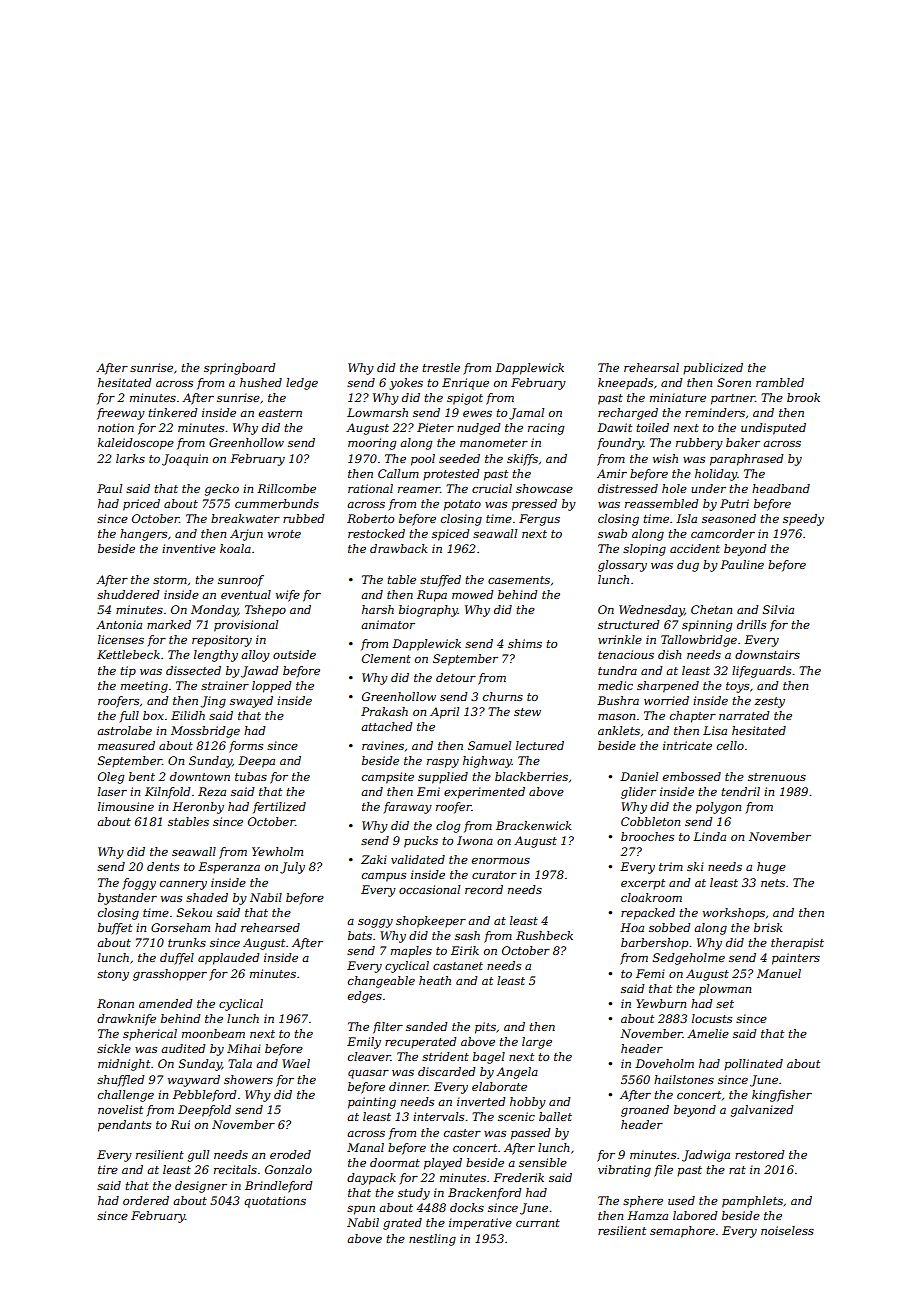 Image resolution: width=924 pixels, height=1308 pixels. Describe the element at coordinates (645, 1111) in the document. I see `groaned` at that location.
